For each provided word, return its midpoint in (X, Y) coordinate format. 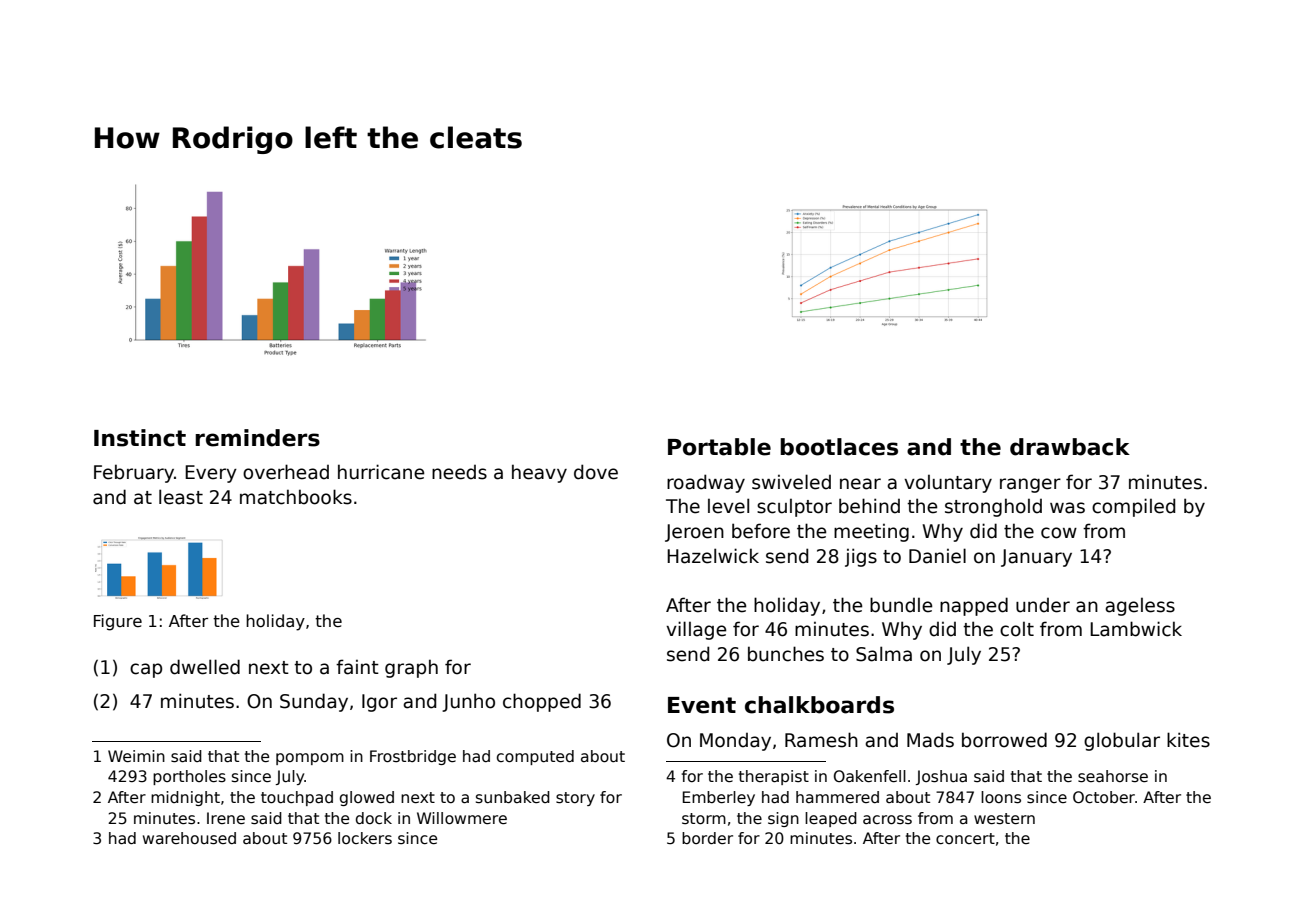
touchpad (297, 798)
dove (596, 472)
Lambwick (1136, 629)
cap (146, 670)
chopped (542, 702)
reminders (257, 438)
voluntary (948, 484)
